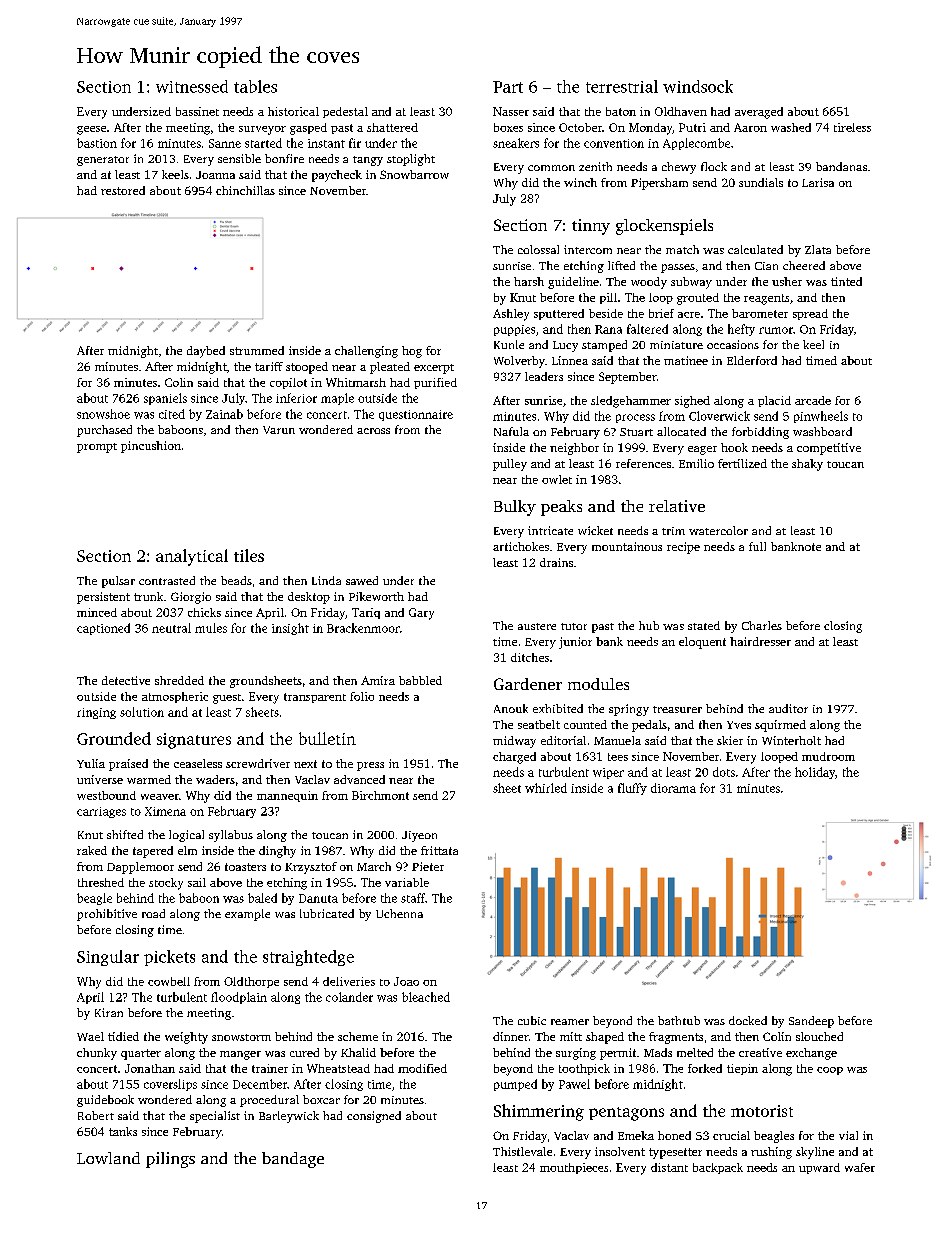 The height and width of the page is (1233, 952). What do you see at coordinates (141, 1054) in the page?
I see `quarter` at bounding box center [141, 1054].
